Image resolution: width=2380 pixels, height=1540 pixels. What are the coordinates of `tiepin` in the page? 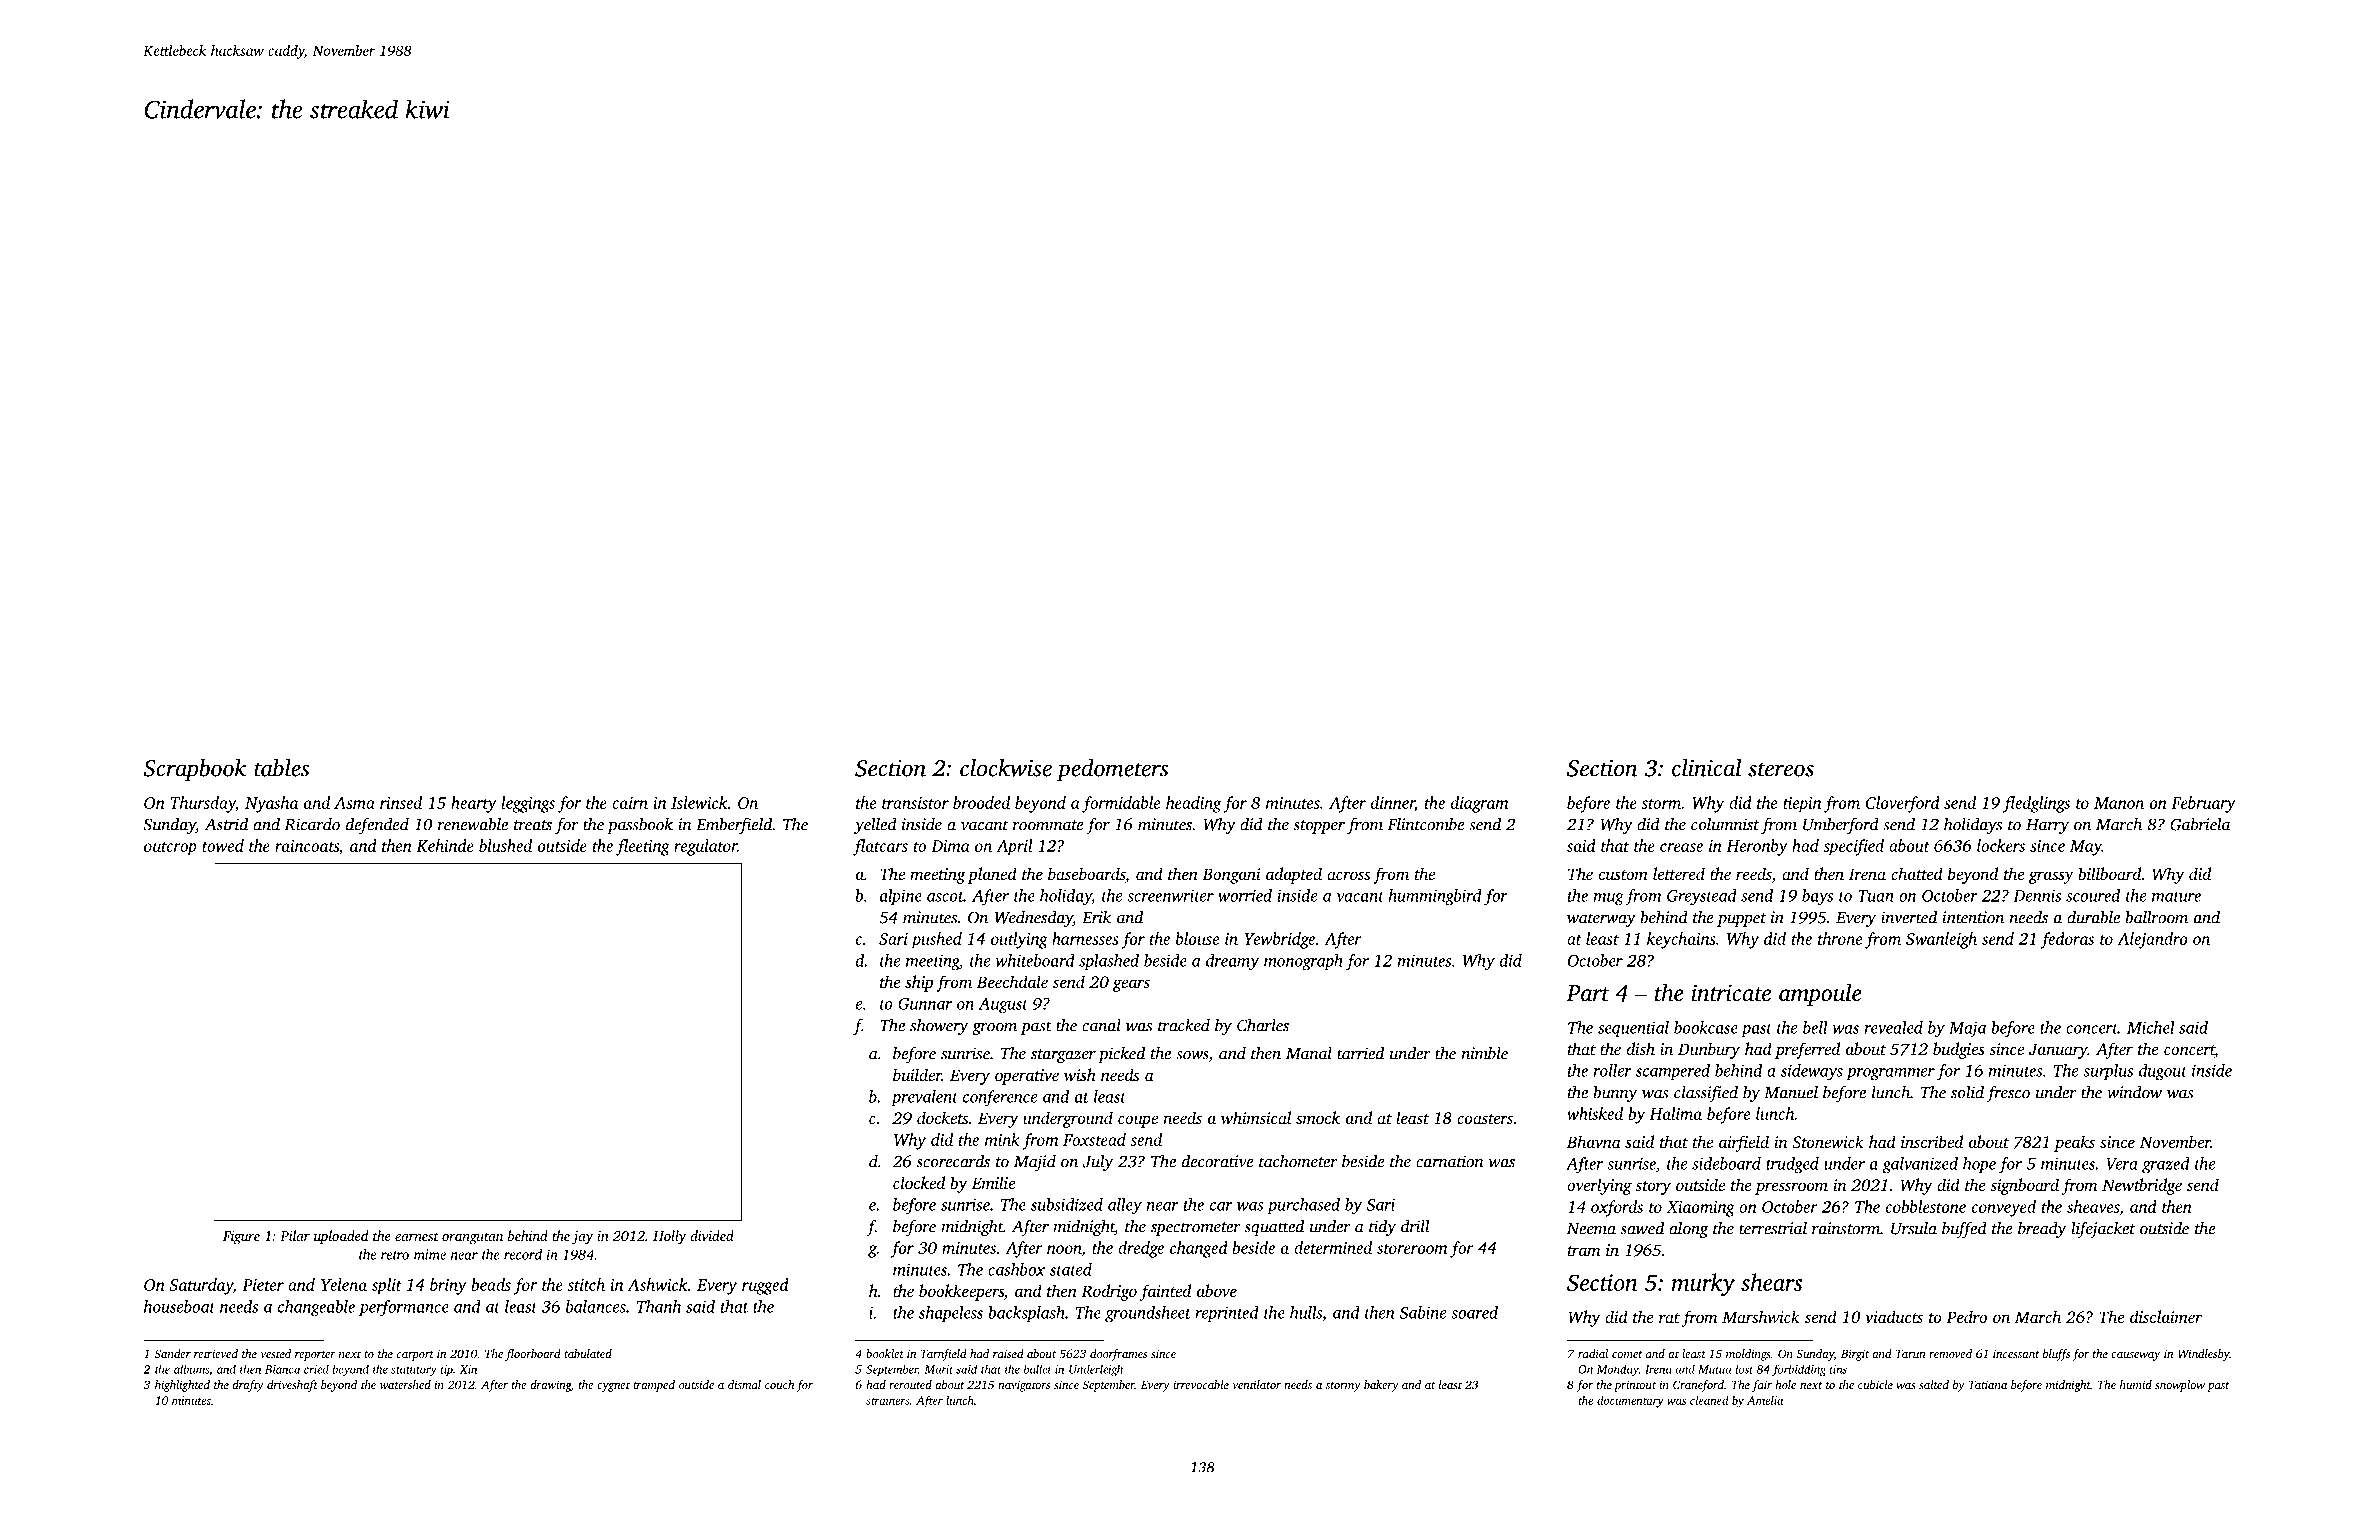 It's located at (1802, 805).
